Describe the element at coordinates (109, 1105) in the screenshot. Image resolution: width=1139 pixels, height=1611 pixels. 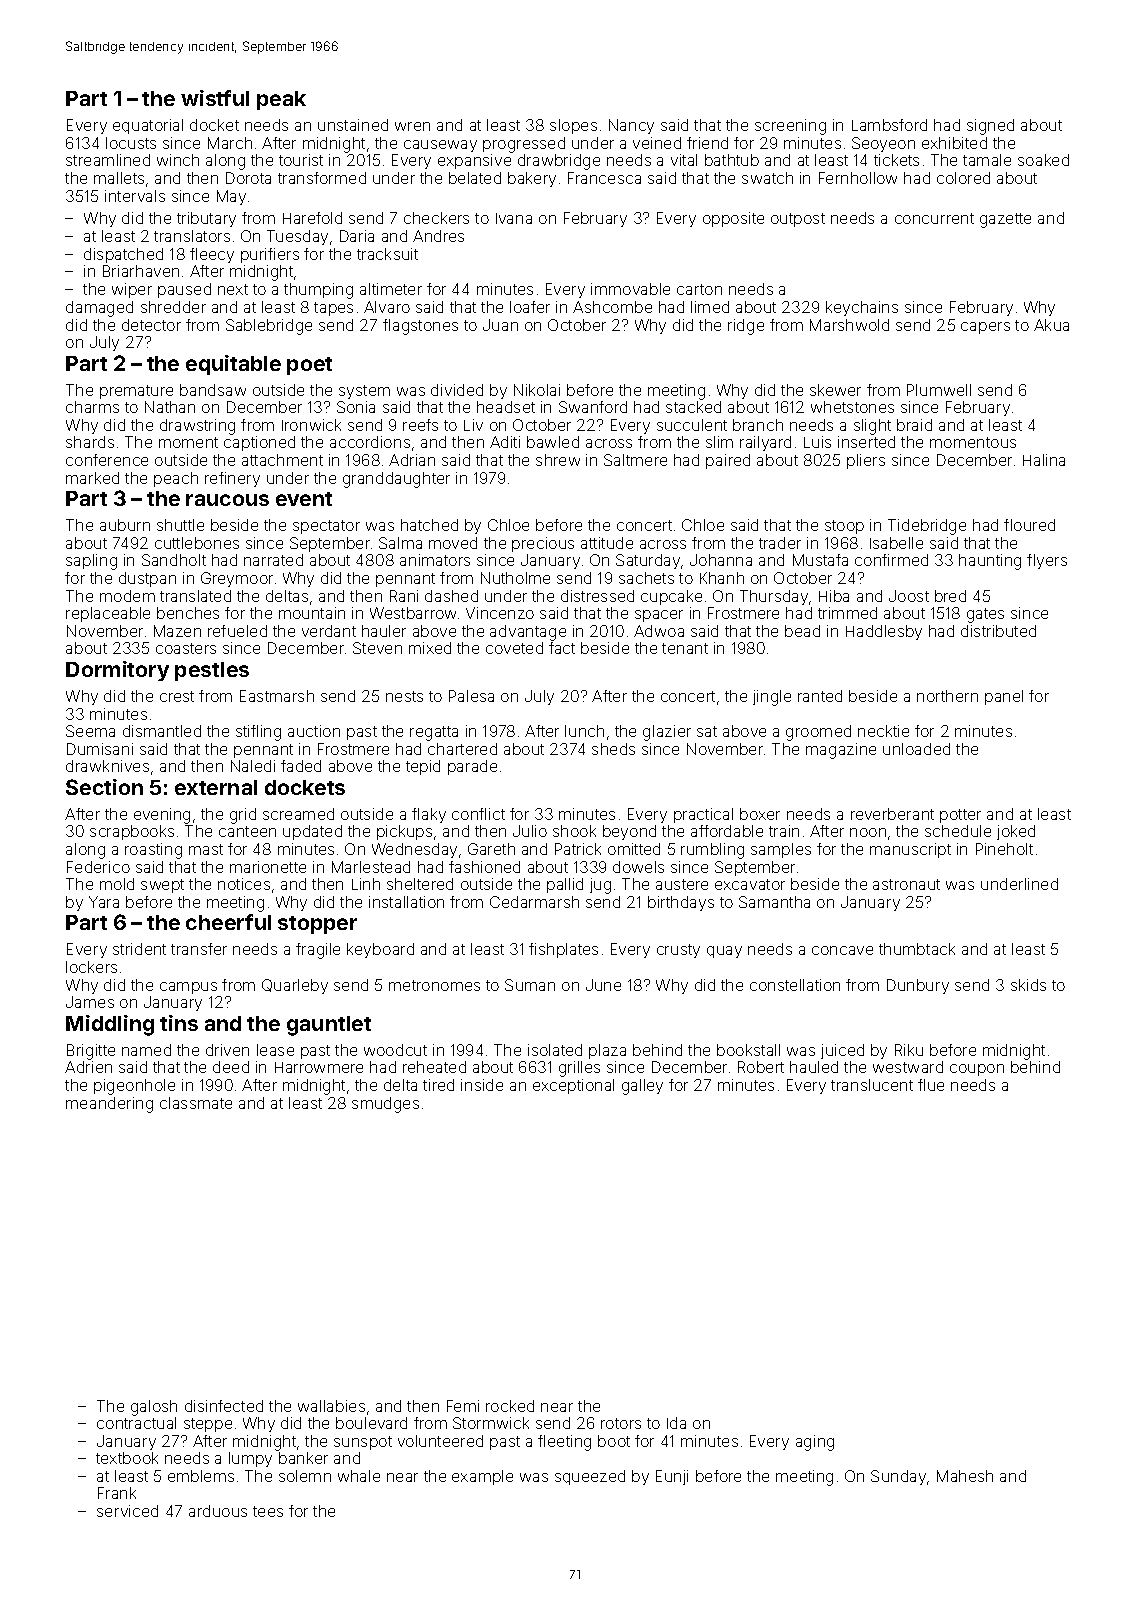
I see `meandering` at that location.
